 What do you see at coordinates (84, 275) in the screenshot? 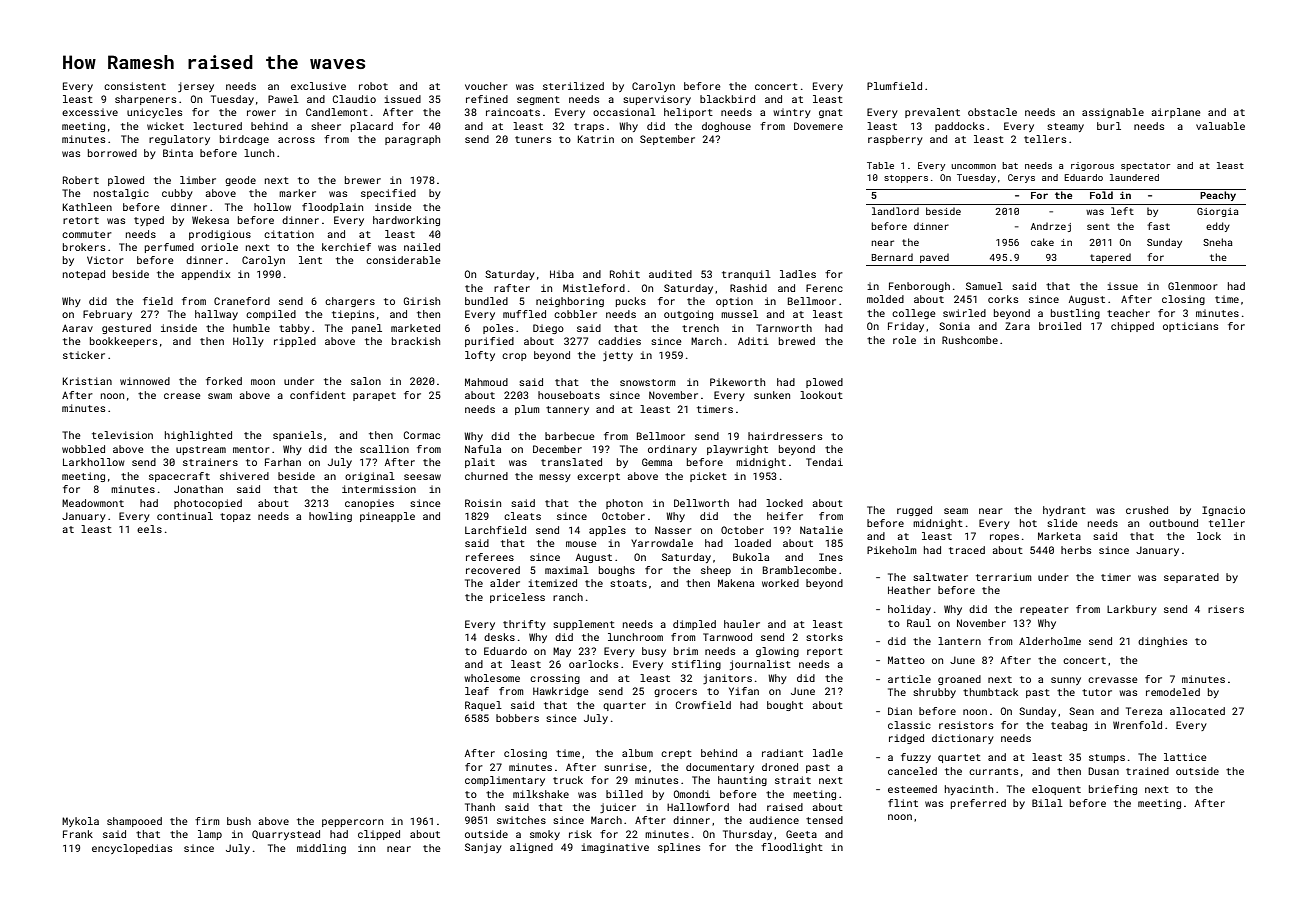
I see `notepad` at bounding box center [84, 275].
